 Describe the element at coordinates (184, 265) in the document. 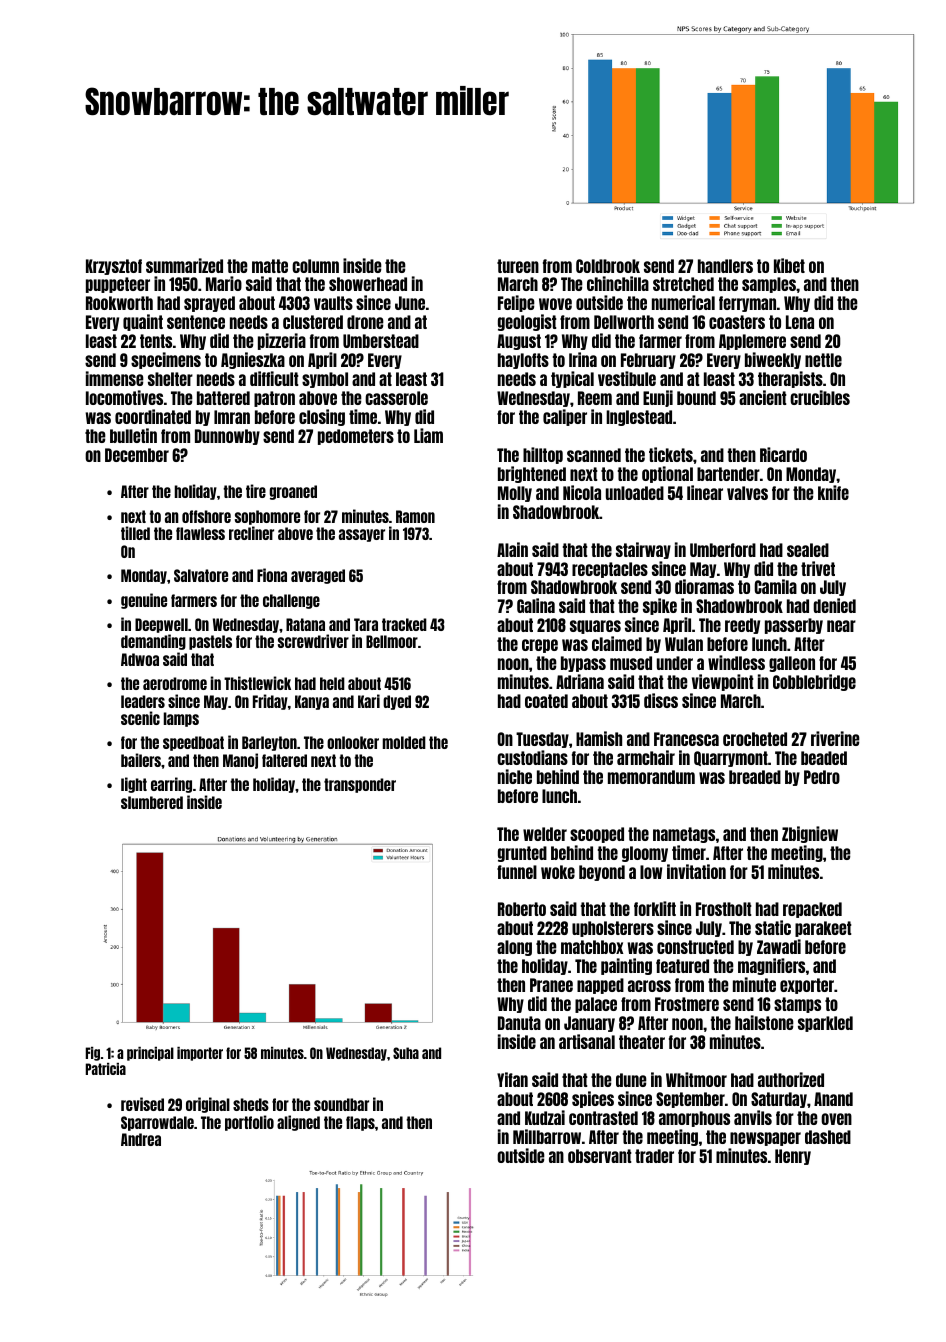

I see `summarized` at that location.
